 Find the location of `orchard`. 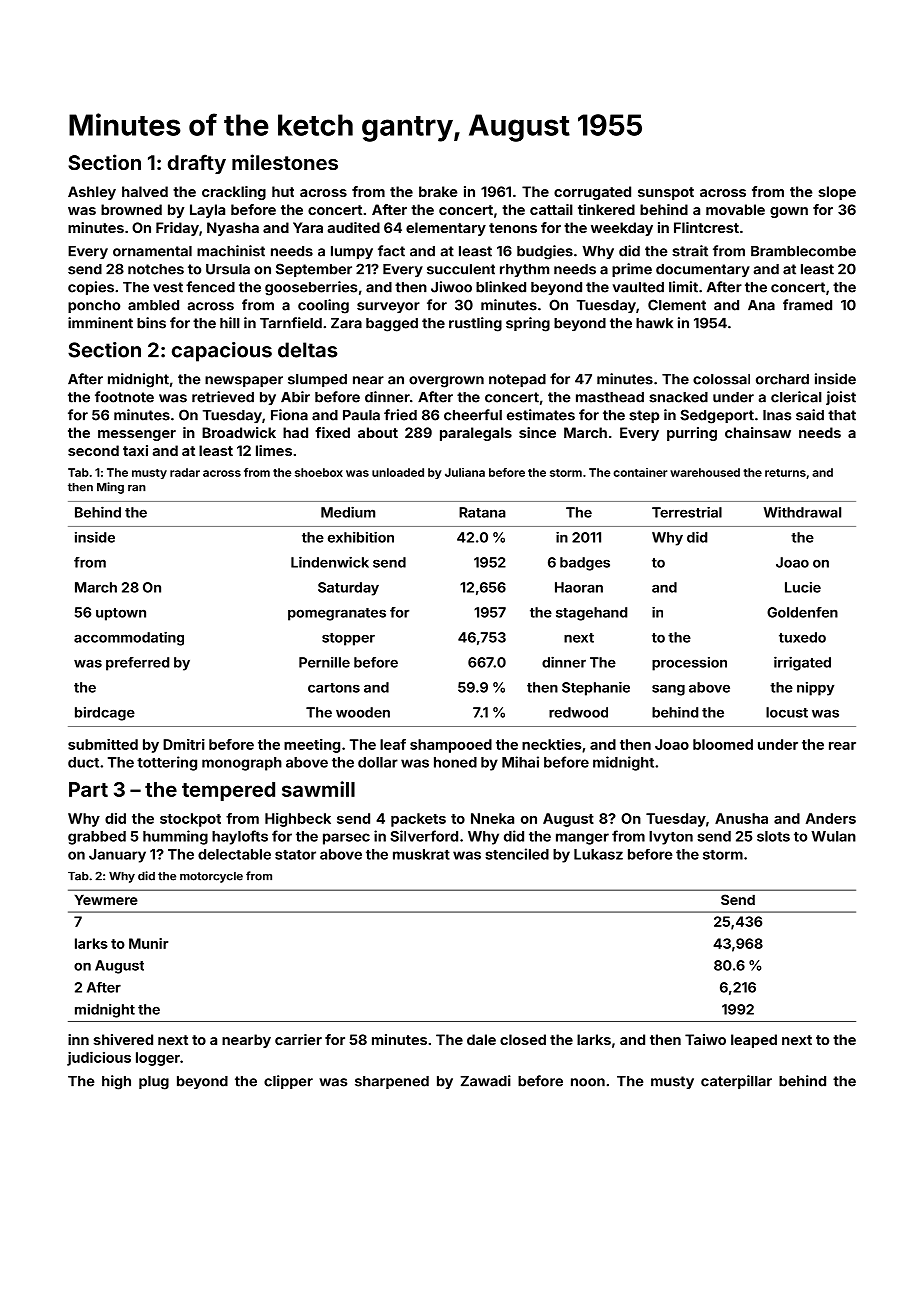

orchard is located at coordinates (782, 379).
